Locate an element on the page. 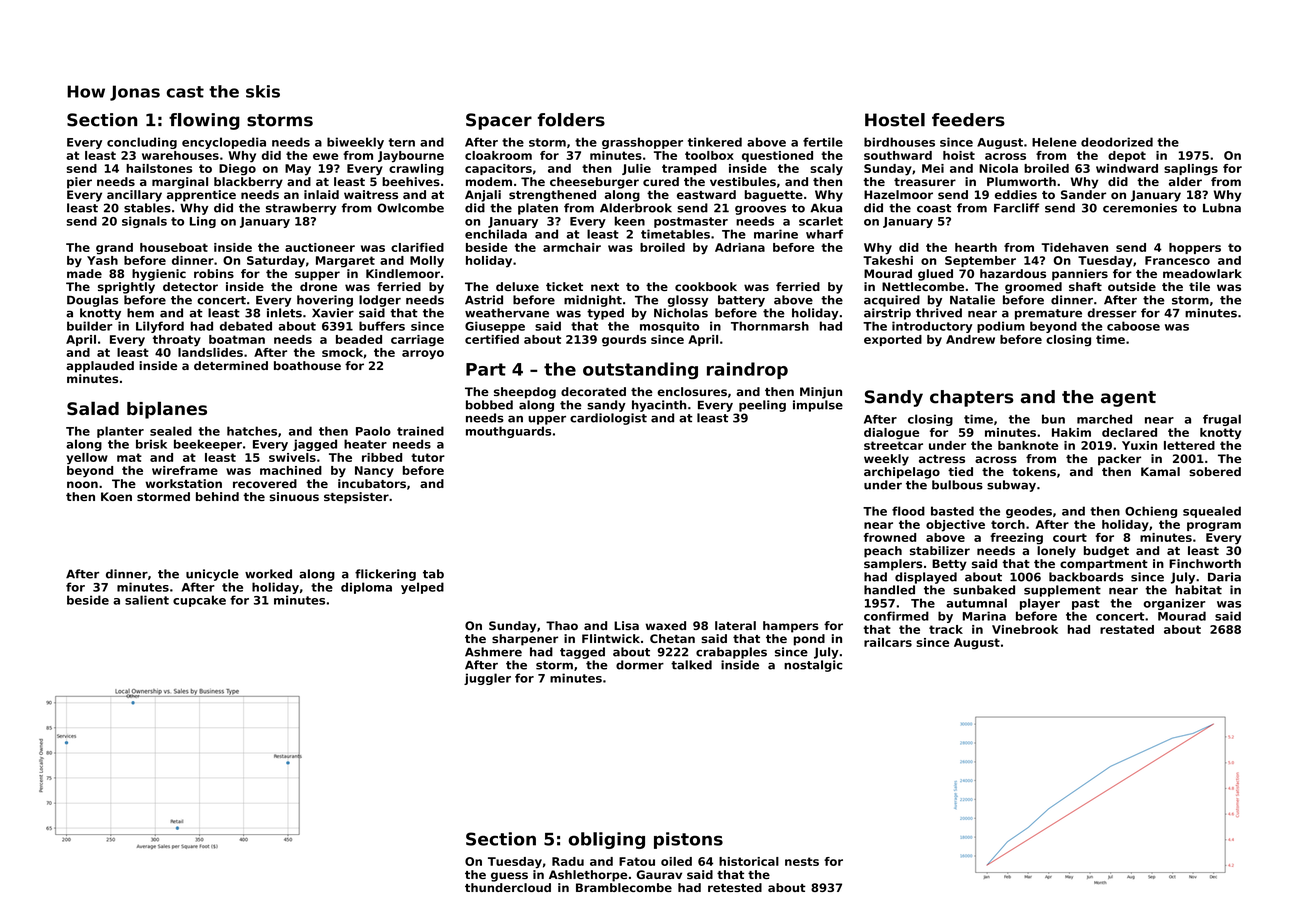 The width and height of the document is (1308, 924). Bramblecombe is located at coordinates (624, 887).
